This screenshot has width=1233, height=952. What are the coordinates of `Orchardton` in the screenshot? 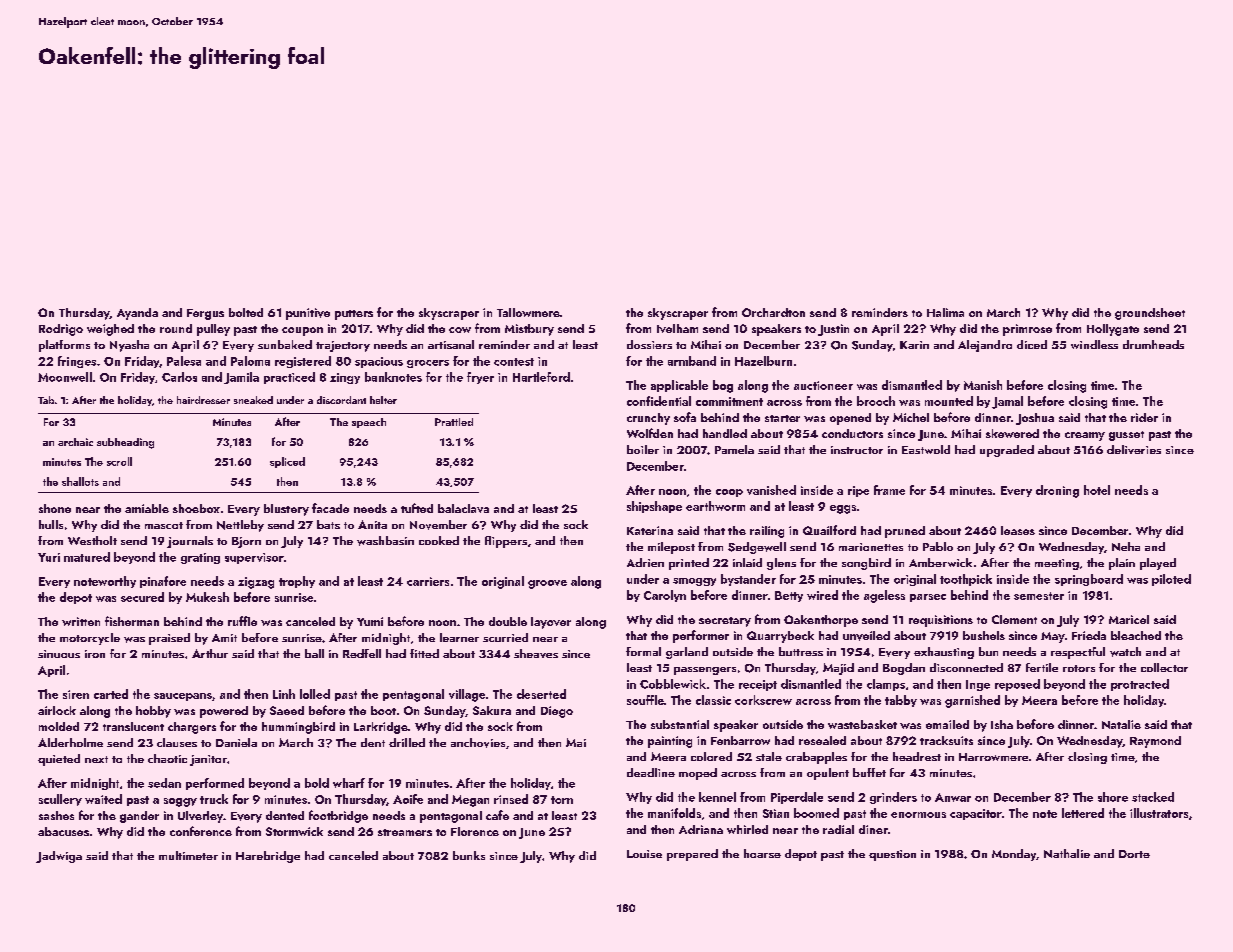 It's located at (773, 312).
